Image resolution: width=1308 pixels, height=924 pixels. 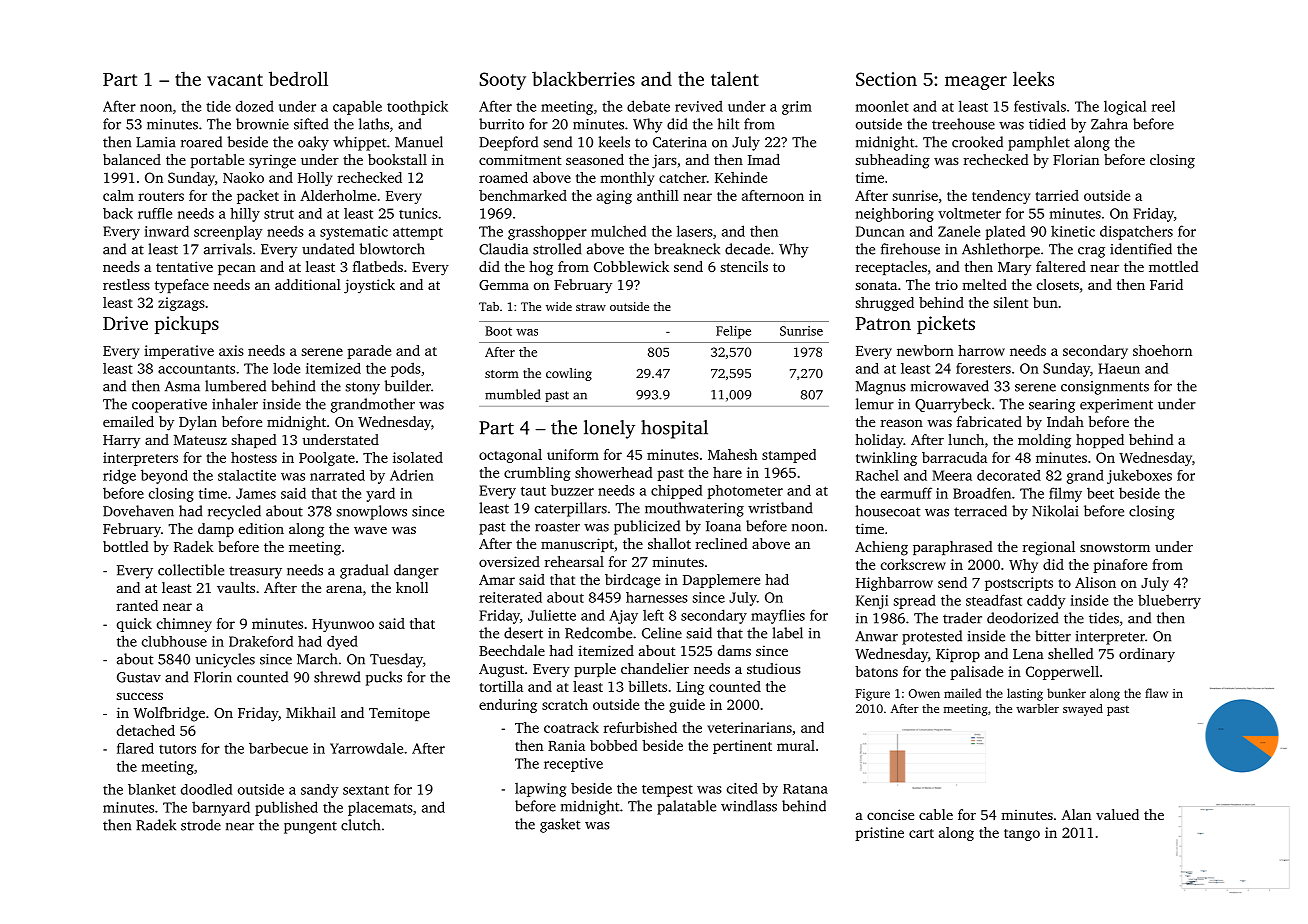 What do you see at coordinates (126, 284) in the screenshot?
I see `restless` at bounding box center [126, 284].
